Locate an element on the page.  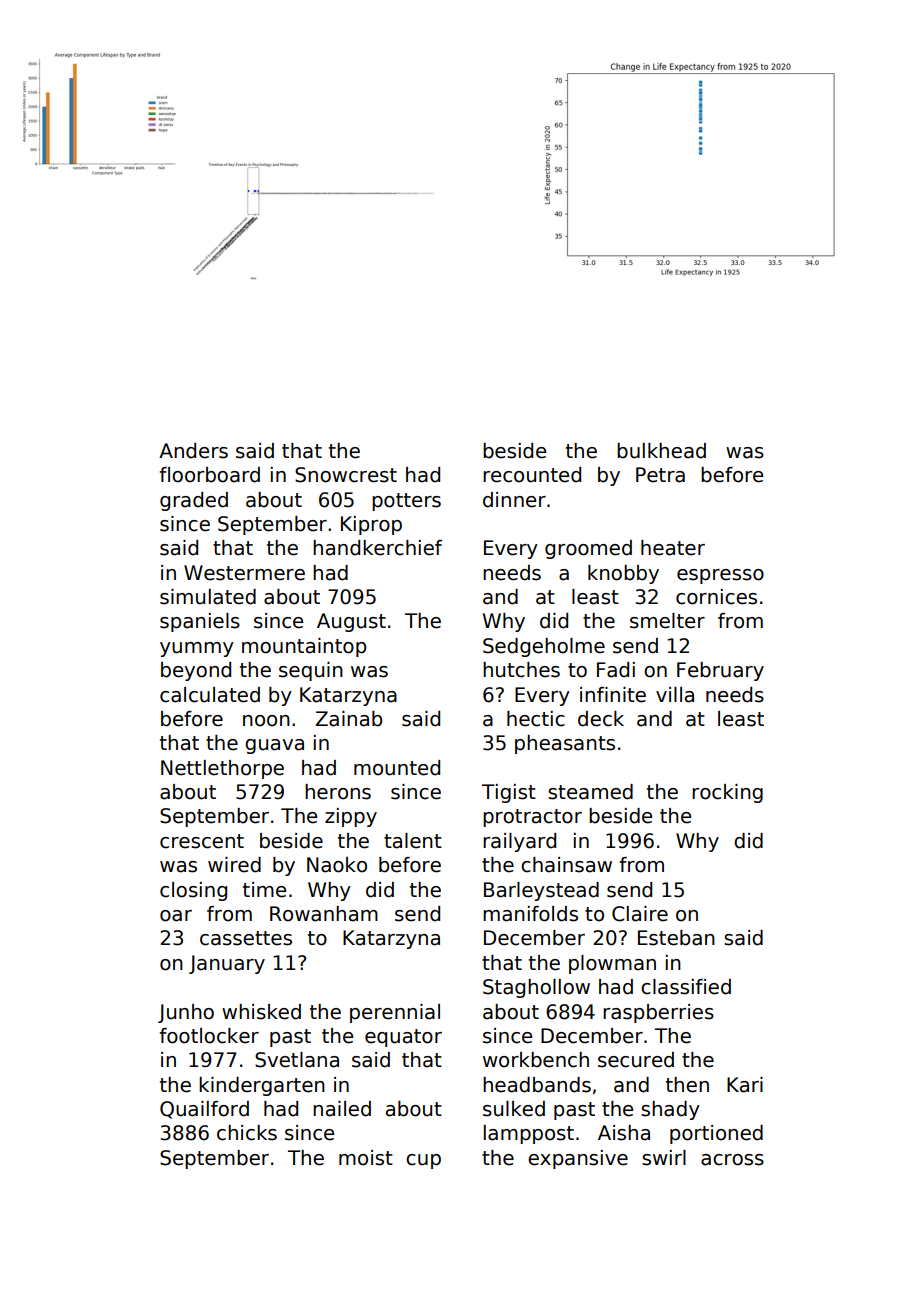
Anders is located at coordinates (193, 451).
